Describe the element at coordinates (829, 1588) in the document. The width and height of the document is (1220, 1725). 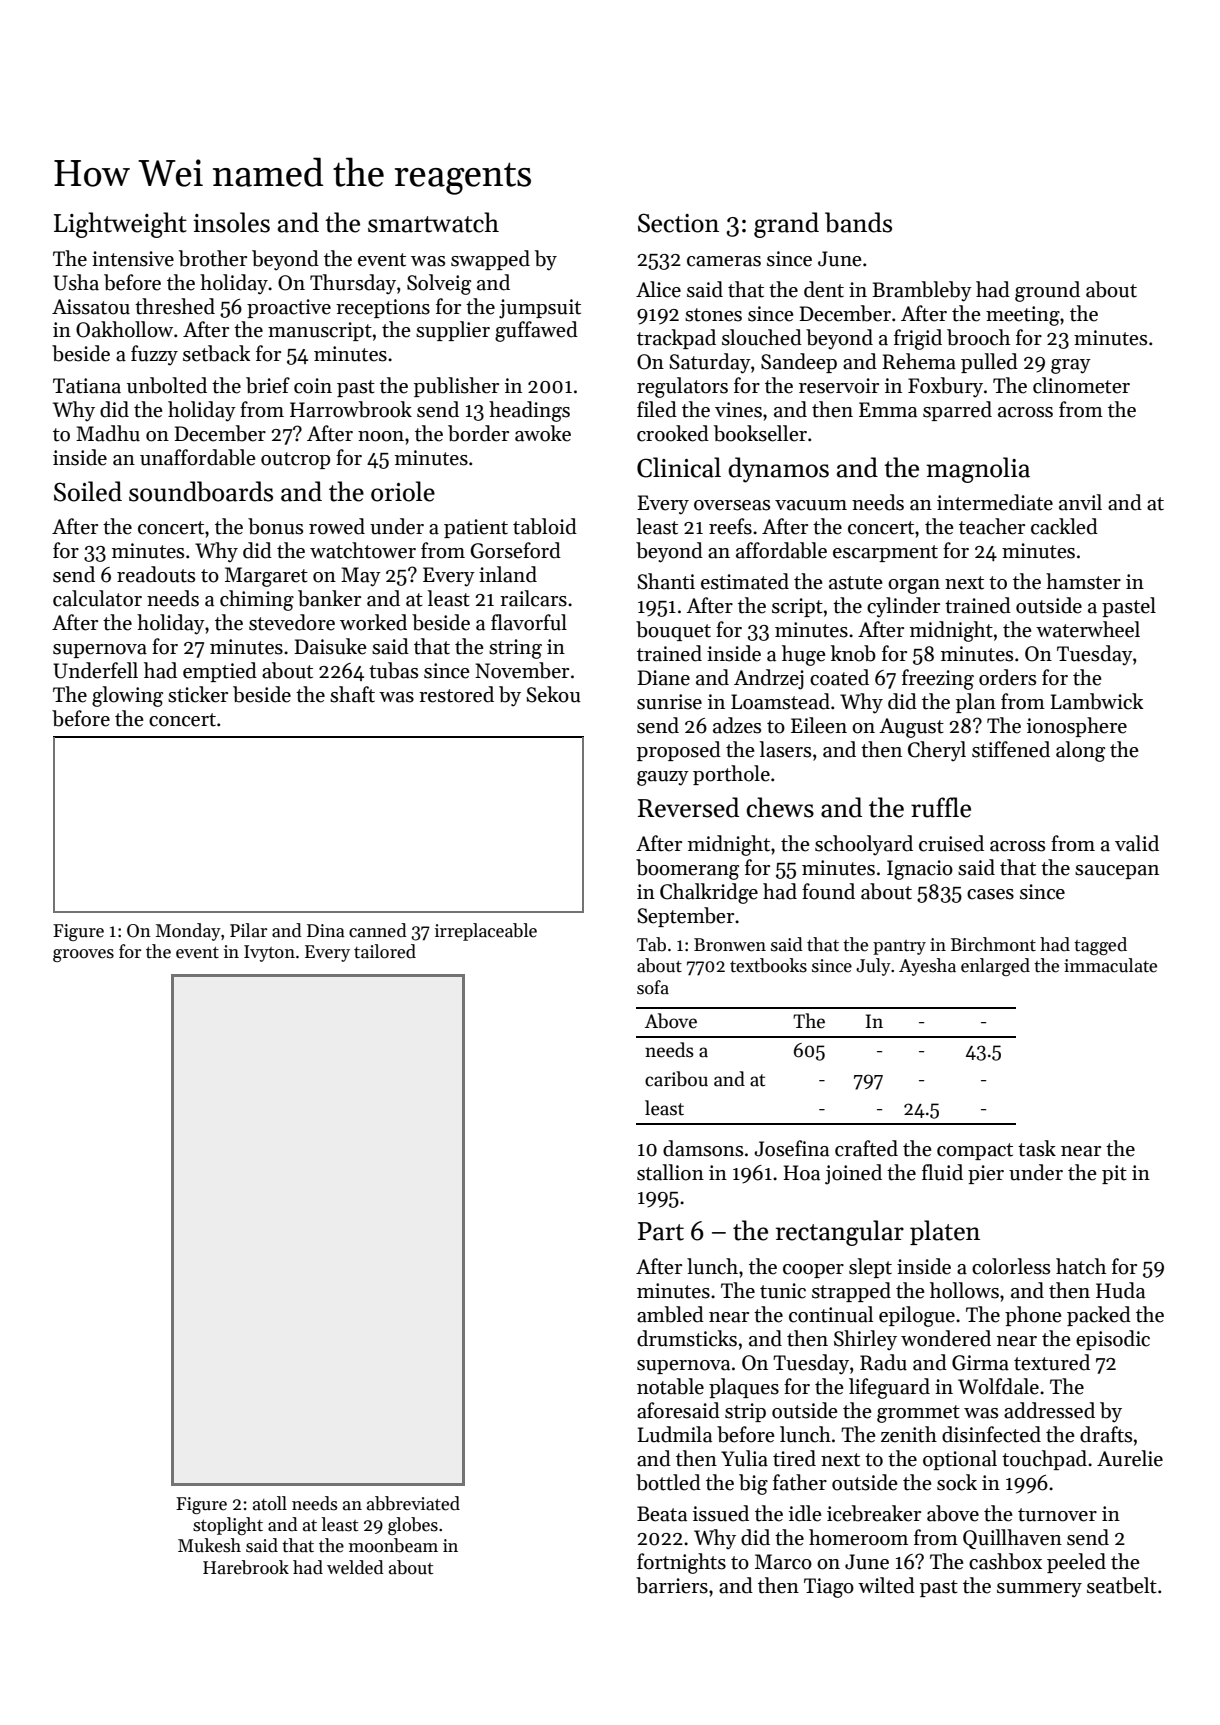
I see `Tiago` at that location.
